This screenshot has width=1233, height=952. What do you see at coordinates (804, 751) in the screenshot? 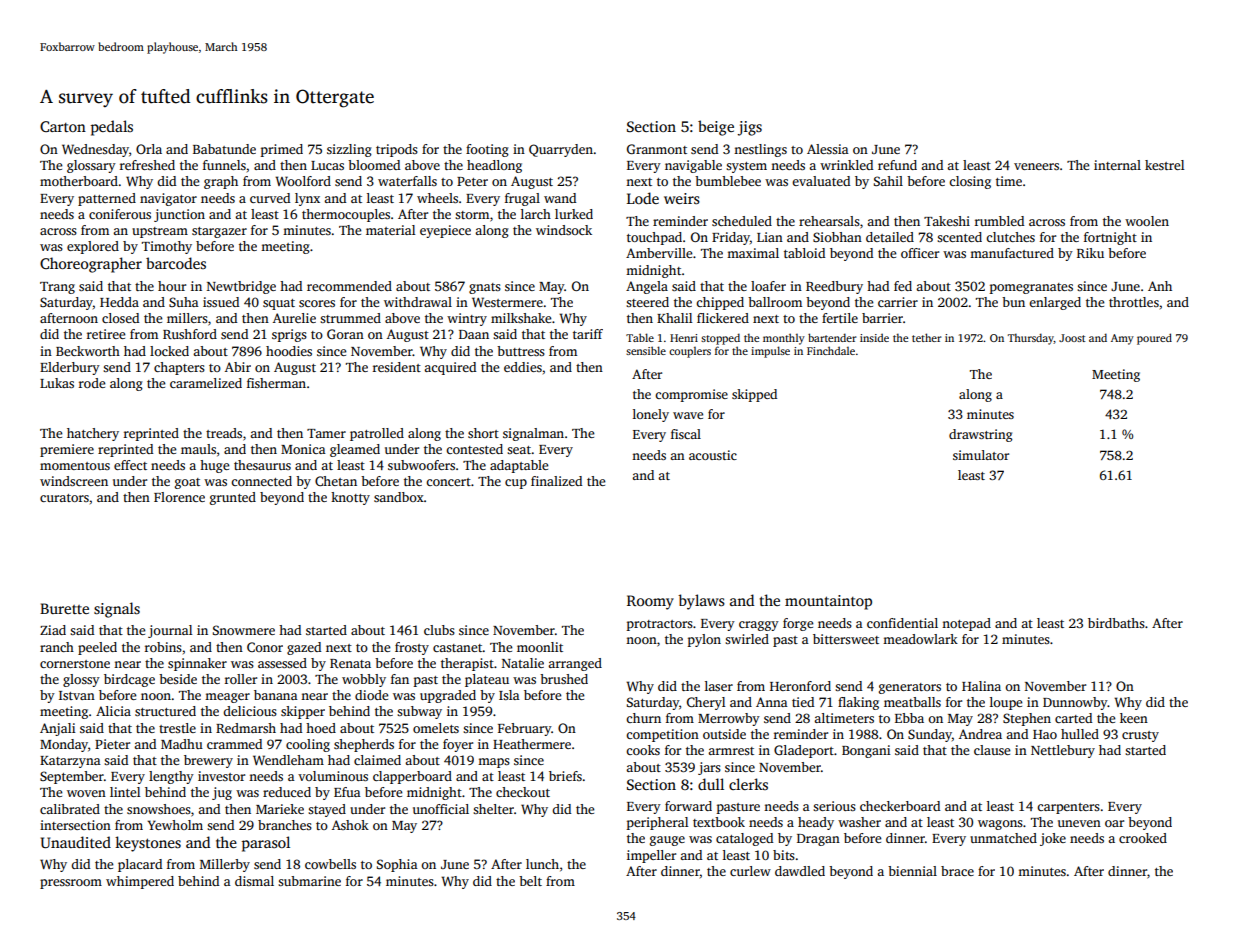
I see `Gladeport` at bounding box center [804, 751].
